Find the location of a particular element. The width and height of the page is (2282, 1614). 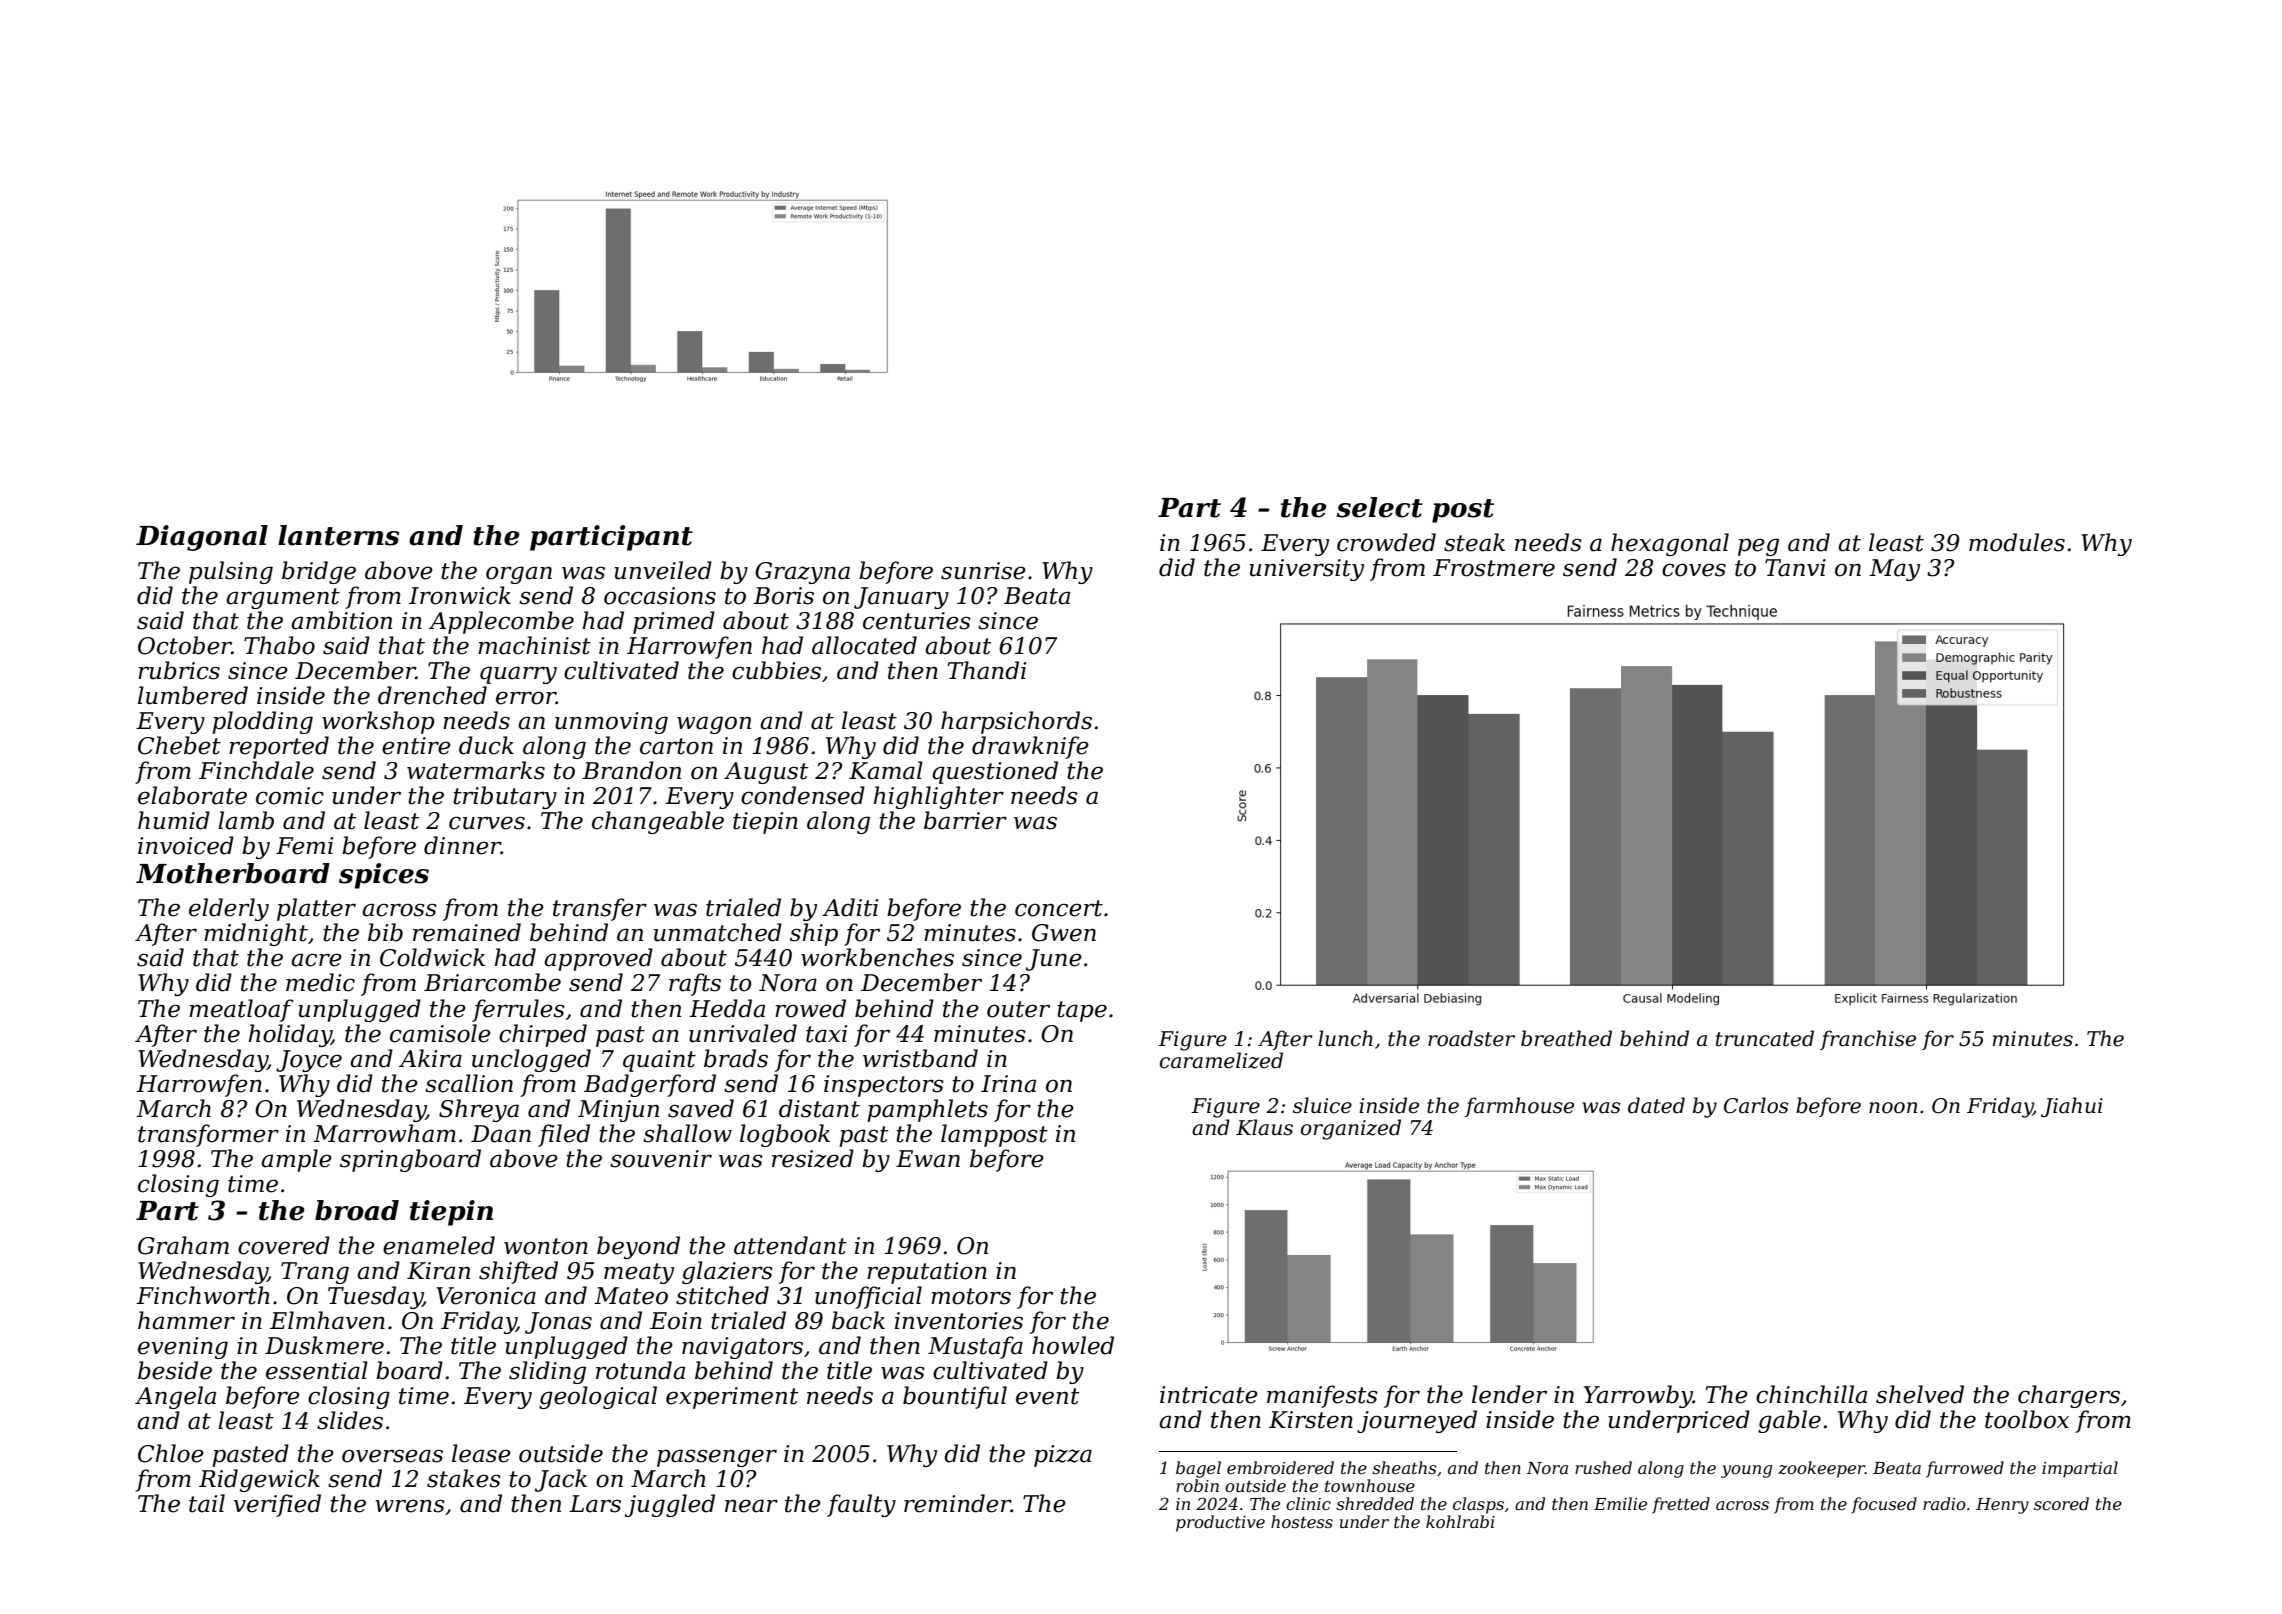

machinist is located at coordinates (534, 645).
